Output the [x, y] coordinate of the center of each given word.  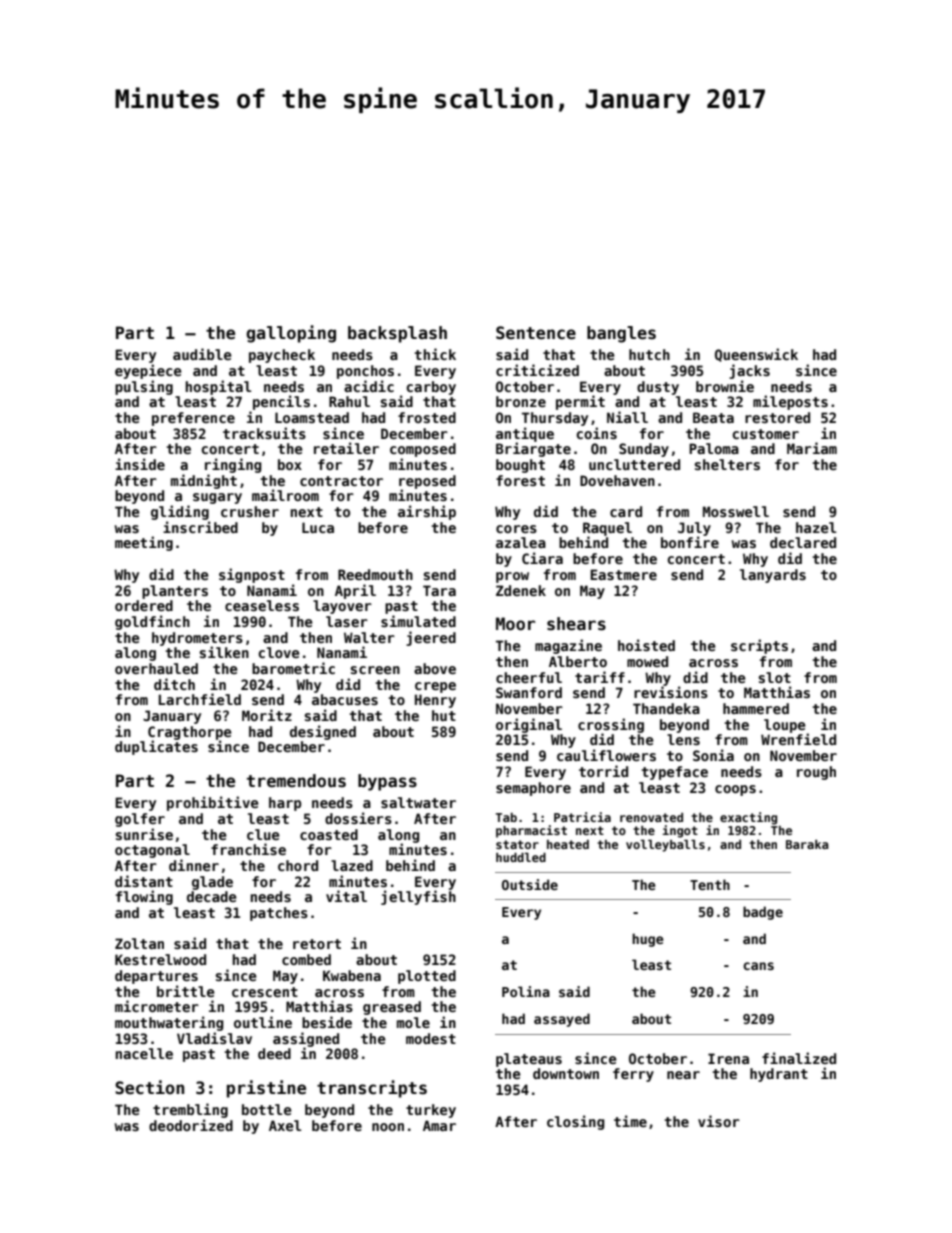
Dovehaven [617, 480]
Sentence [536, 333]
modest [431, 1038]
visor [719, 1121]
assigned [306, 1039]
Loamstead [312, 417]
